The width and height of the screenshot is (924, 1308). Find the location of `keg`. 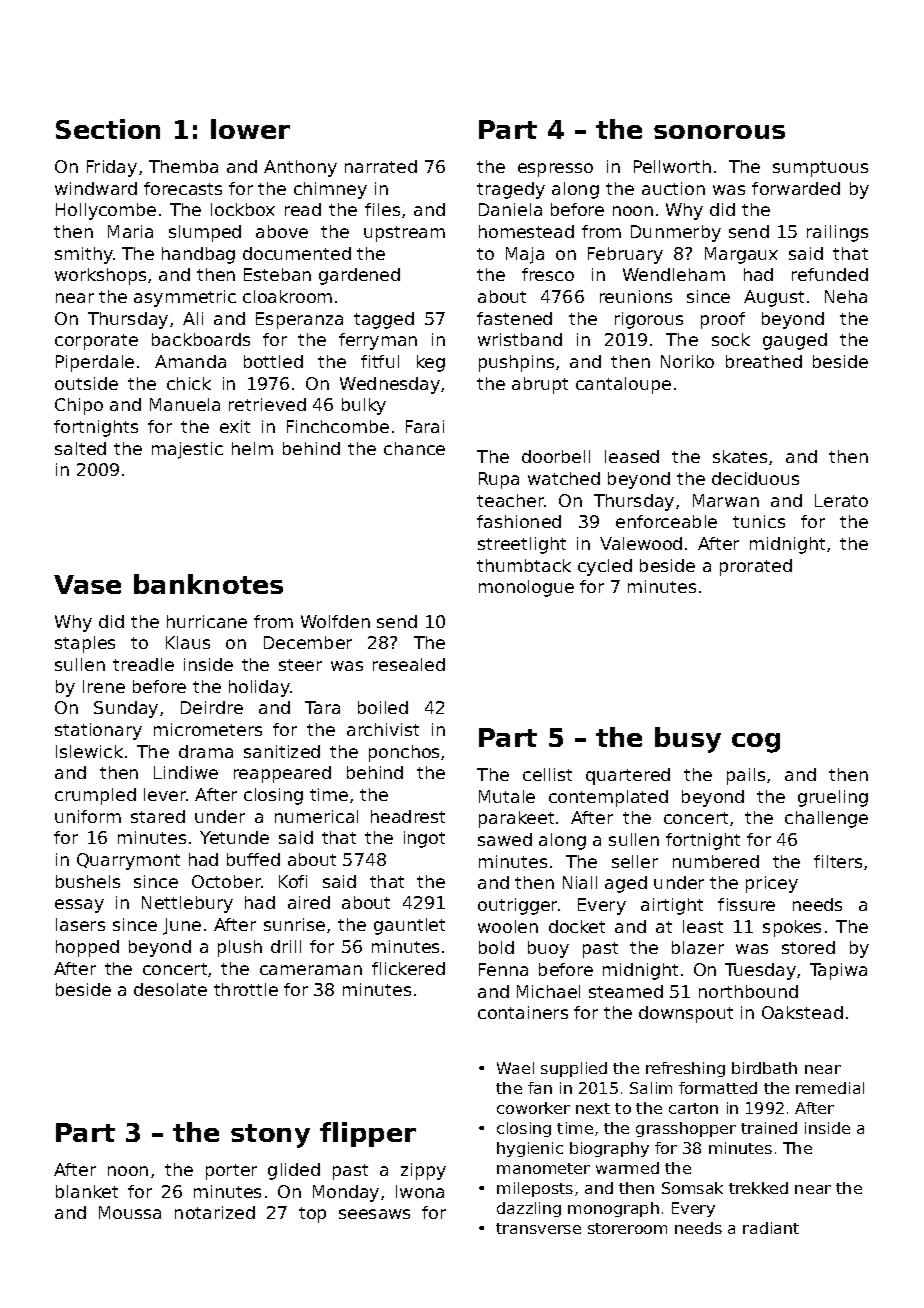

keg is located at coordinates (431, 363).
